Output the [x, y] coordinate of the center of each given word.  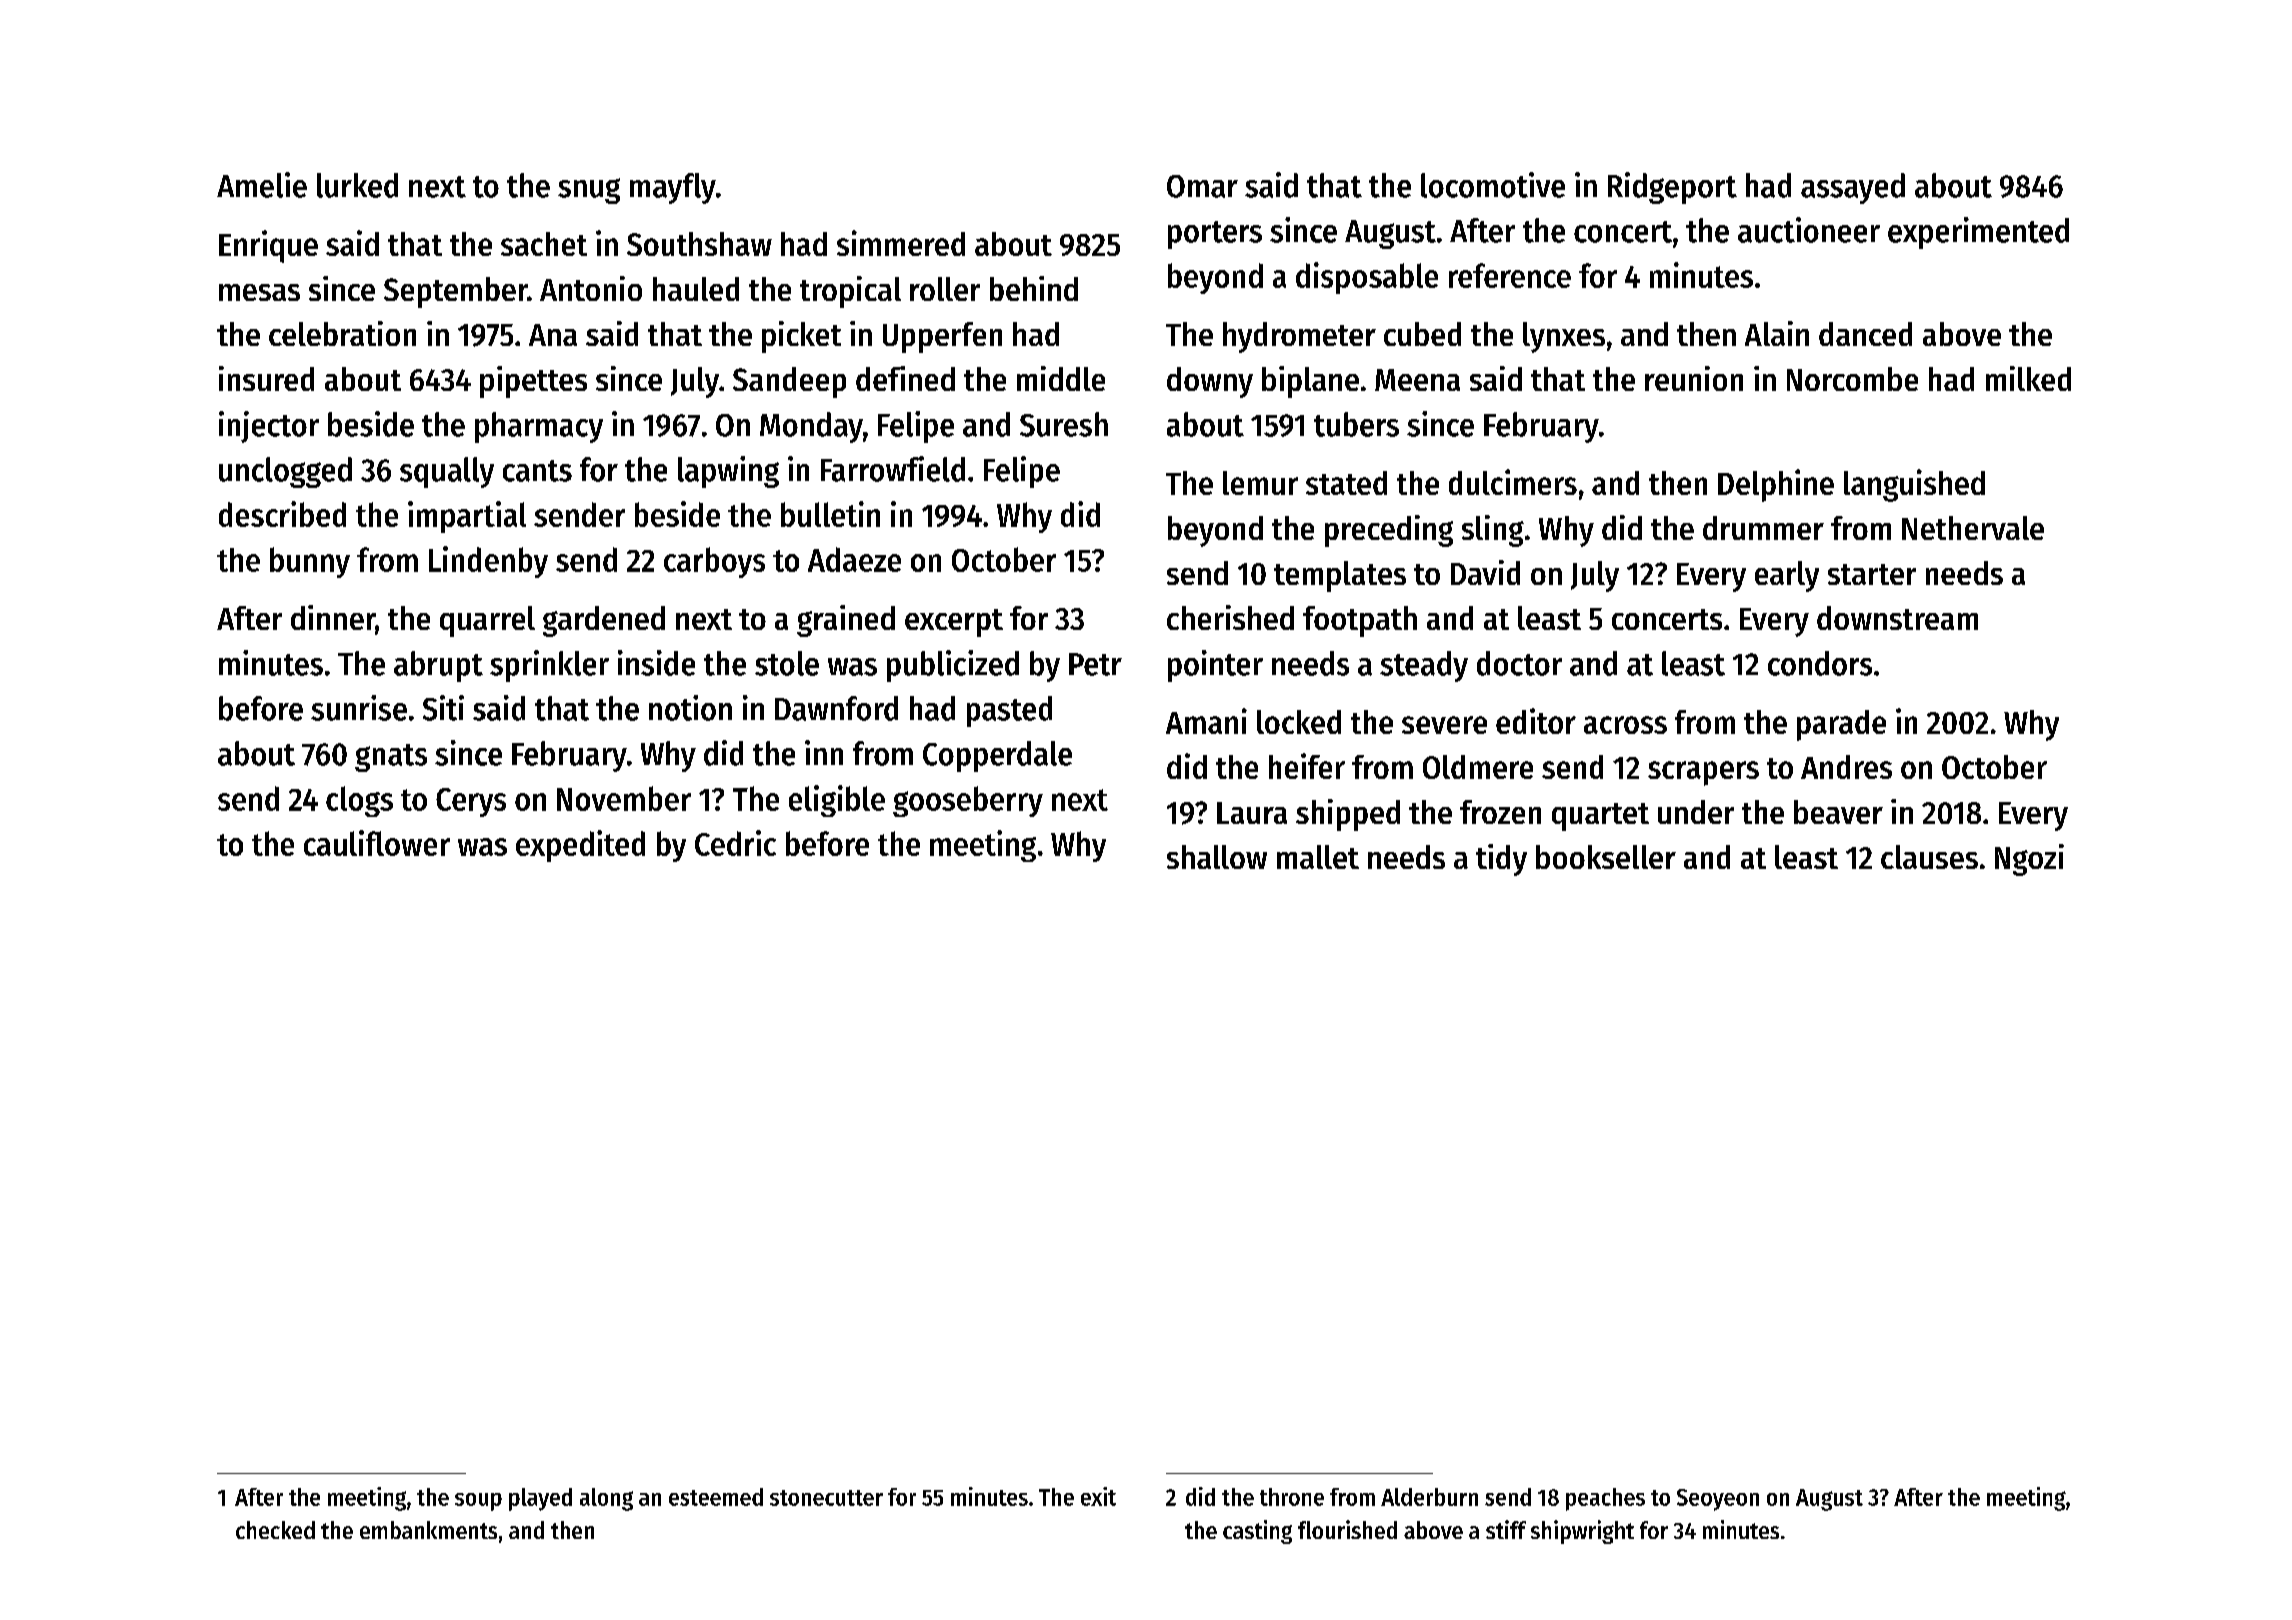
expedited [580, 846]
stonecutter [826, 1498]
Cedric [735, 843]
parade [1841, 725]
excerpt [954, 623]
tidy [1501, 860]
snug [589, 191]
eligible [837, 801]
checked [275, 1530]
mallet [1318, 857]
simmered [901, 243]
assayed [1853, 188]
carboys [714, 562]
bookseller [1606, 857]
